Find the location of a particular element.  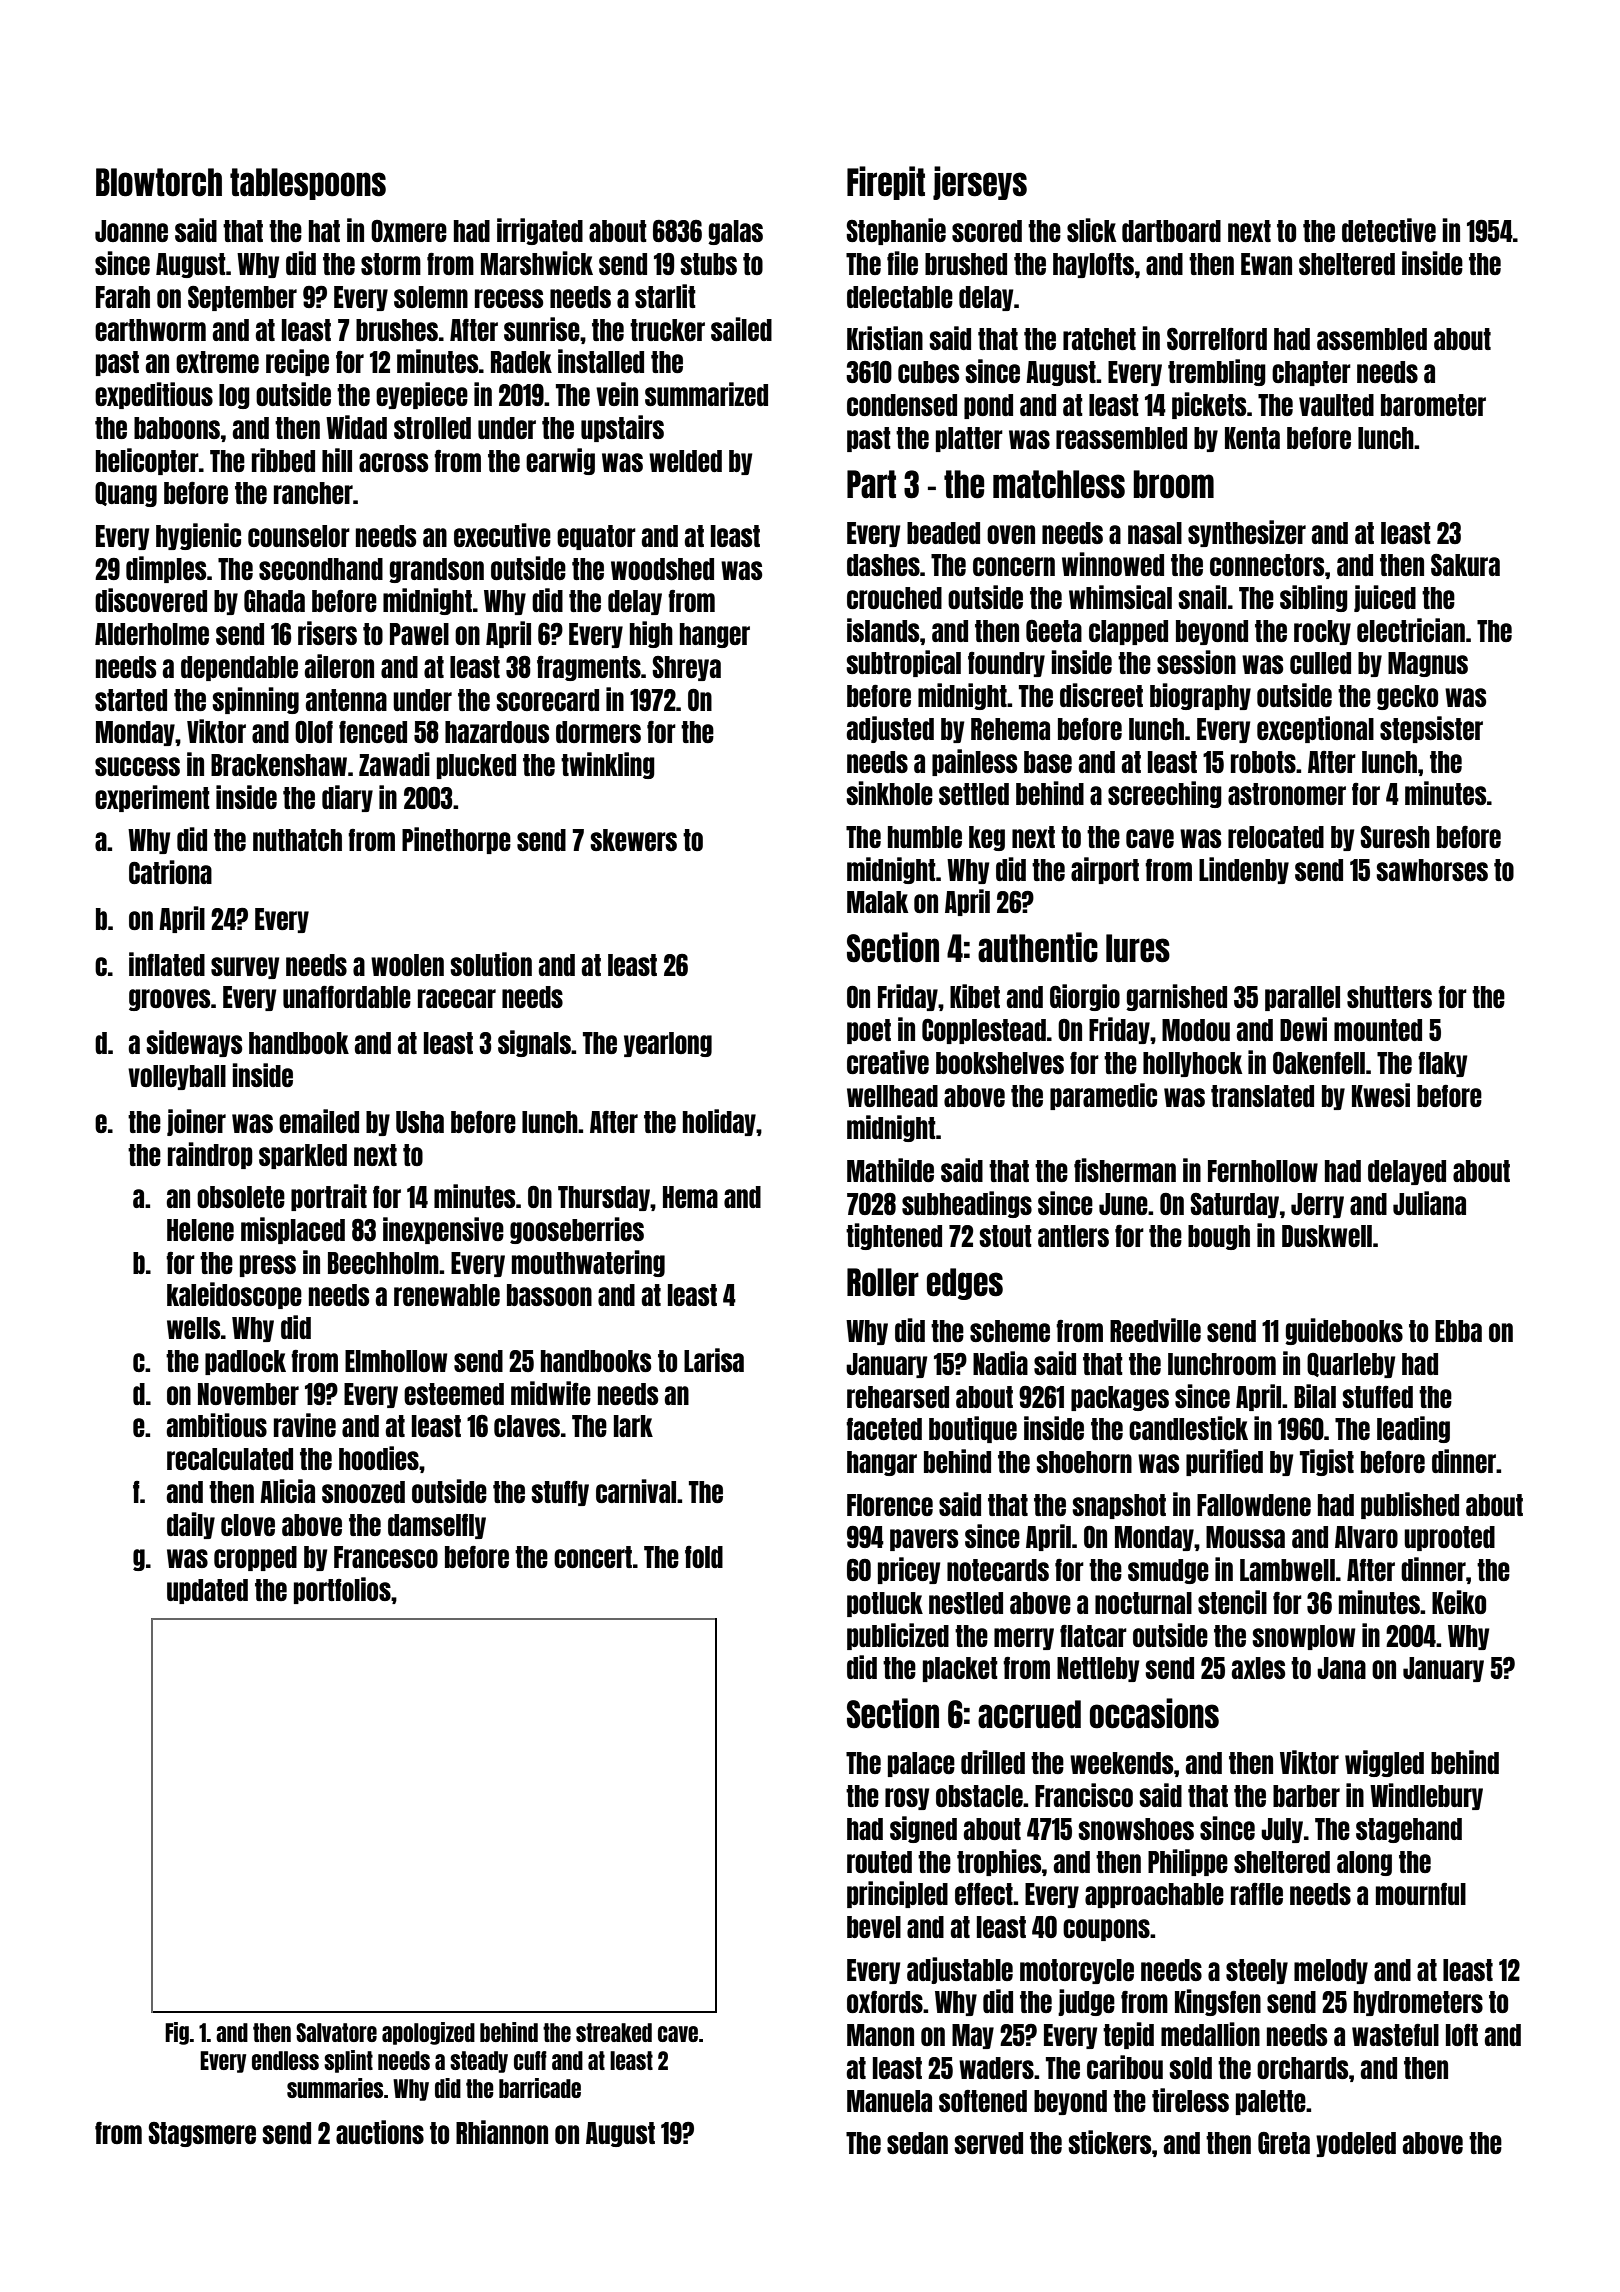

Kibet is located at coordinates (975, 996).
